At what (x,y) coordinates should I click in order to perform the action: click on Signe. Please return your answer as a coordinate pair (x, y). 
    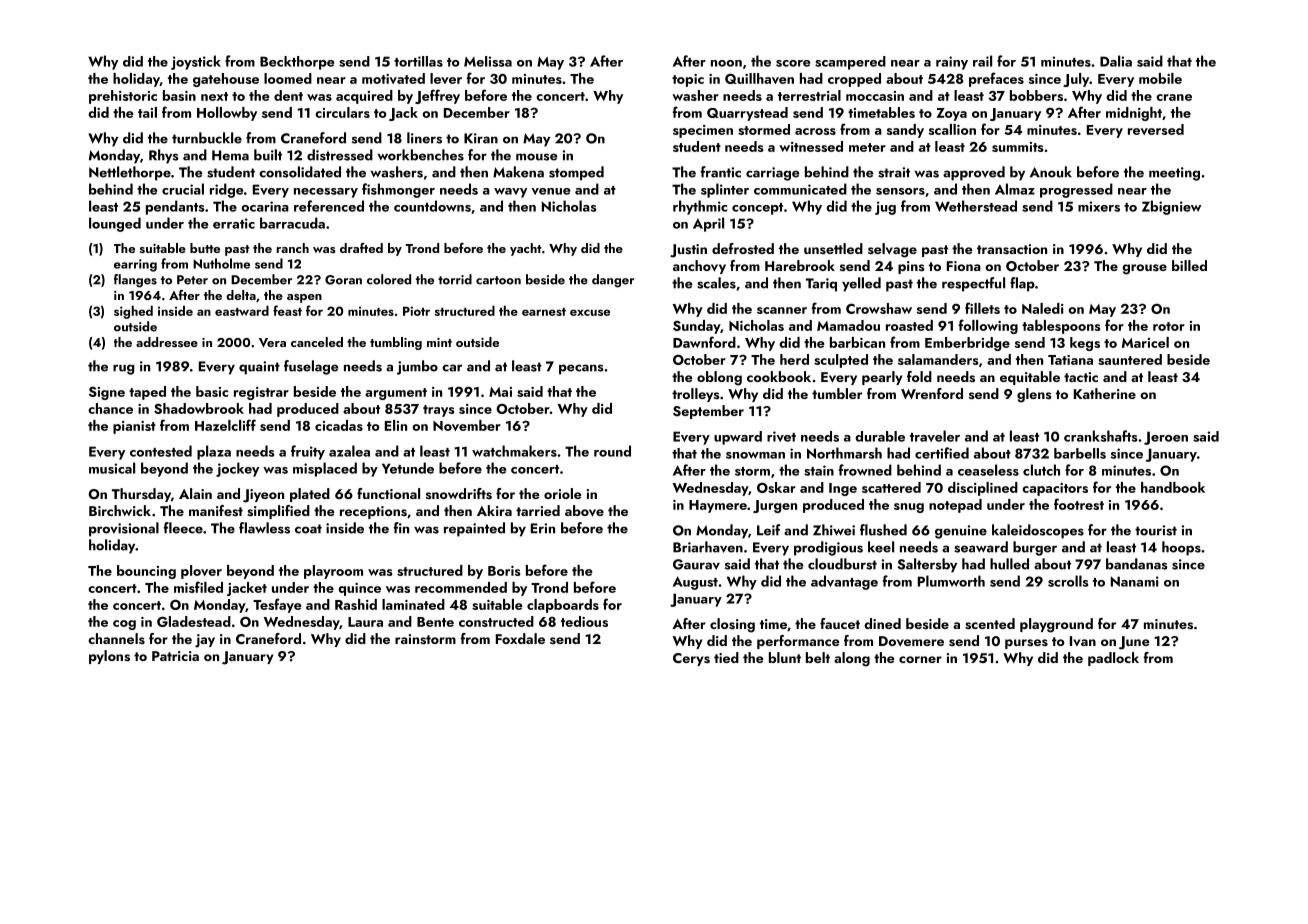
    Looking at the image, I should click on (107, 393).
